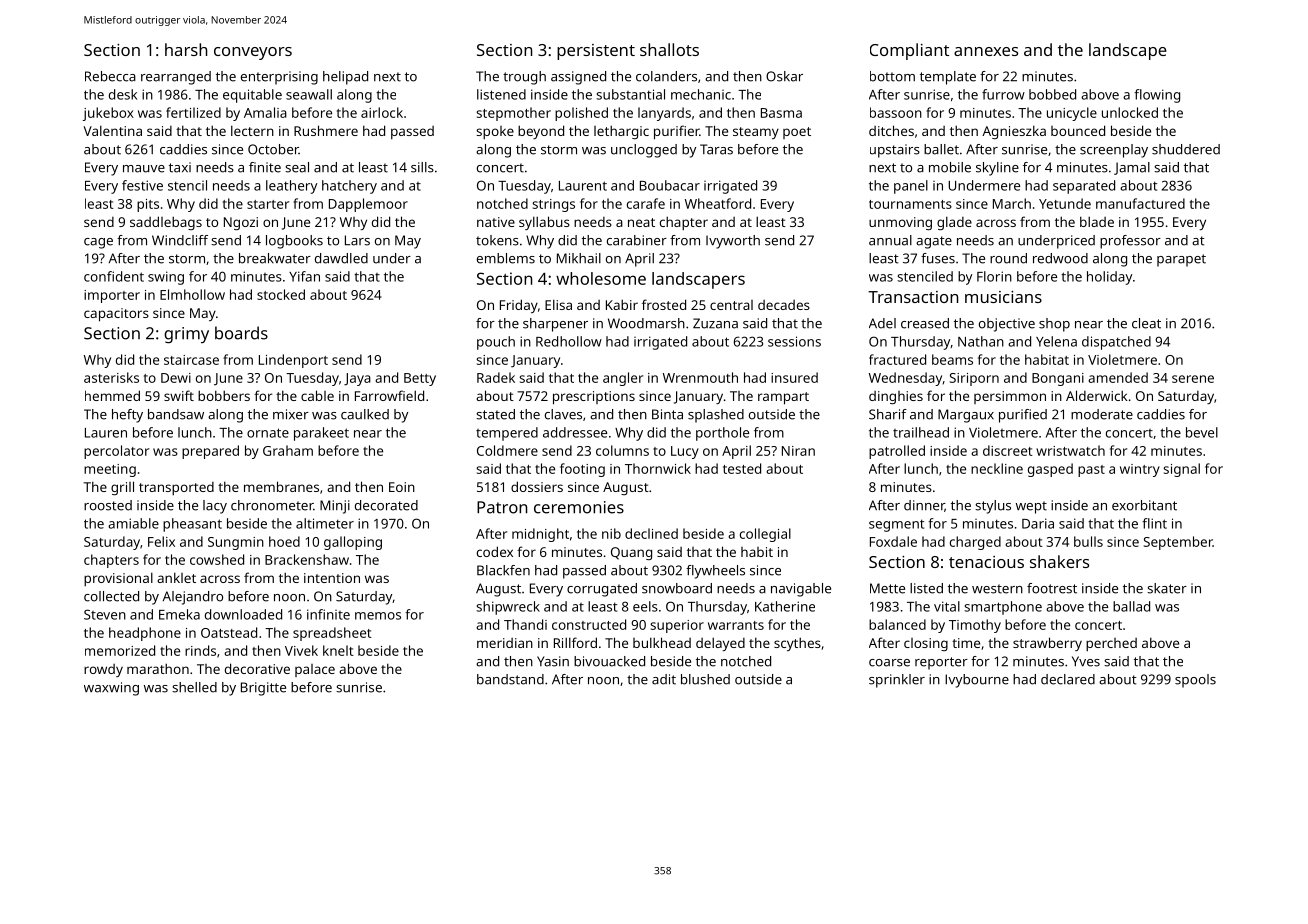 The width and height of the screenshot is (1308, 924). Describe the element at coordinates (765, 535) in the screenshot. I see `collegial` at that location.
